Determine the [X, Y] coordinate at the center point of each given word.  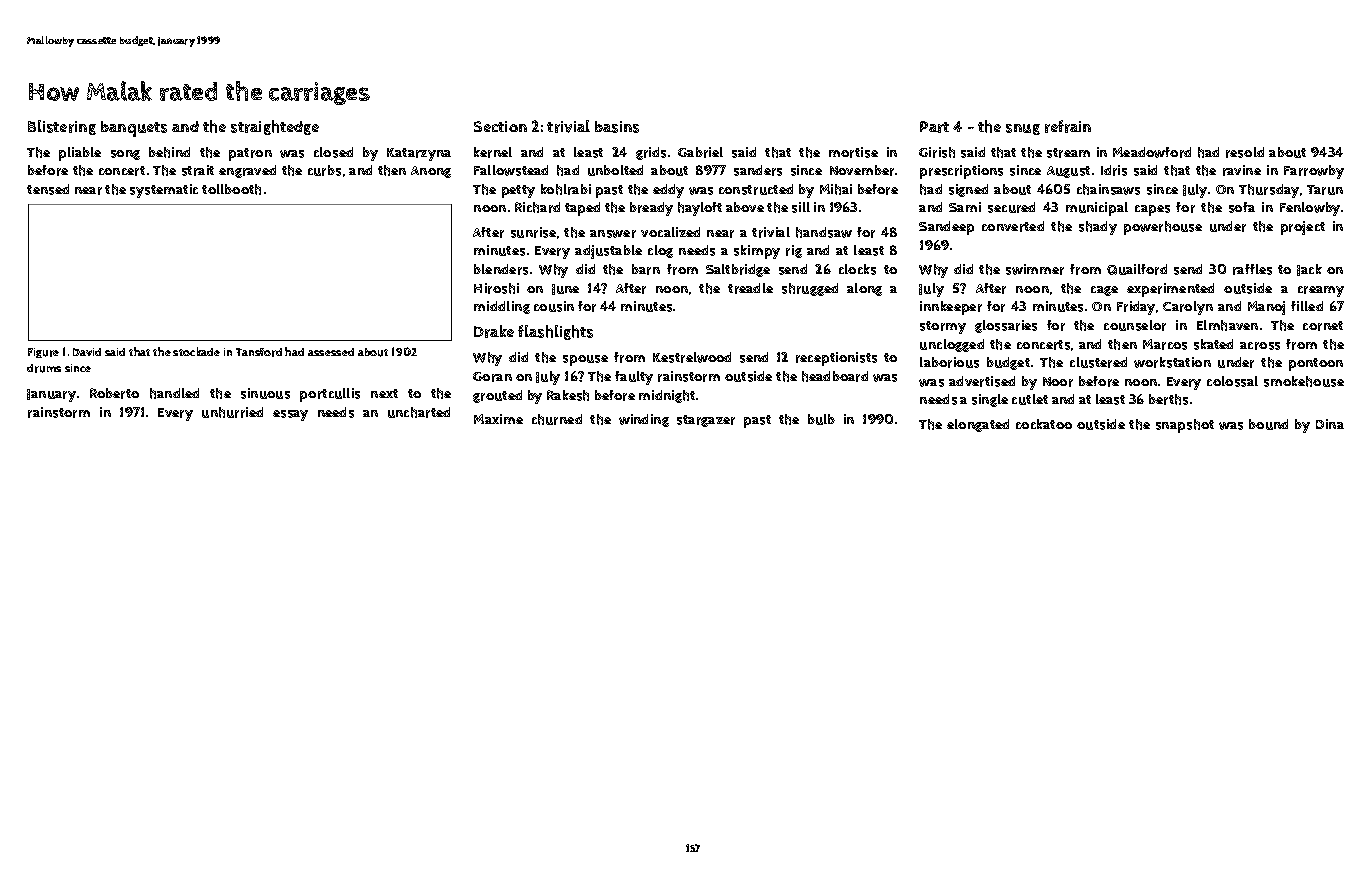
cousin [554, 306]
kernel [493, 152]
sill [801, 207]
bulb [821, 419]
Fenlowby [1310, 209]
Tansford [259, 352]
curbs [324, 170]
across [1260, 346]
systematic [164, 191]
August [1068, 172]
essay [290, 415]
